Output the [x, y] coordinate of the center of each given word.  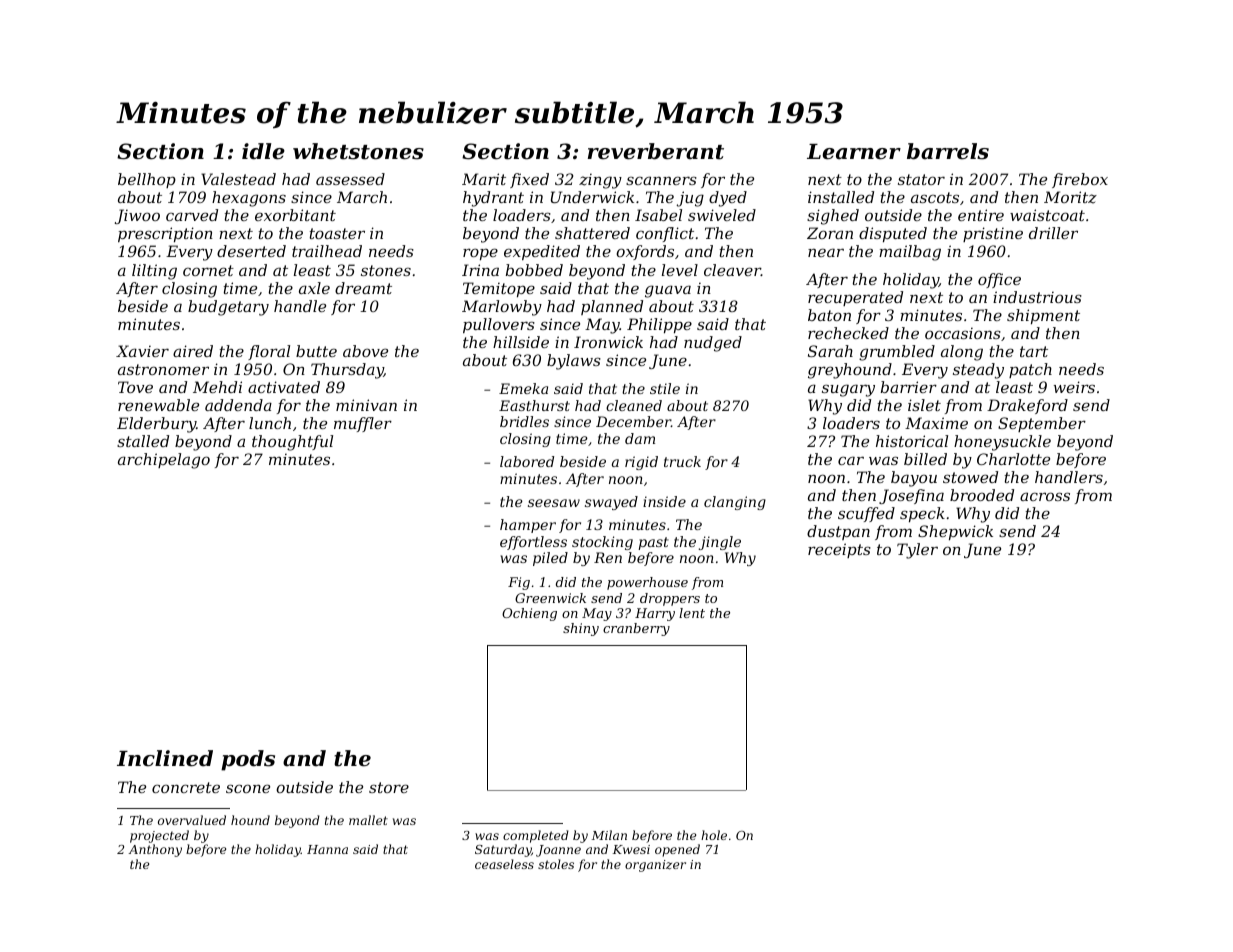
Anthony [155, 850]
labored [527, 461]
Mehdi [217, 387]
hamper [528, 526]
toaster [337, 233]
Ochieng [529, 614]
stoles [556, 864]
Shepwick [955, 532]
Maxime [936, 423]
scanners [661, 180]
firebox [1080, 180]
